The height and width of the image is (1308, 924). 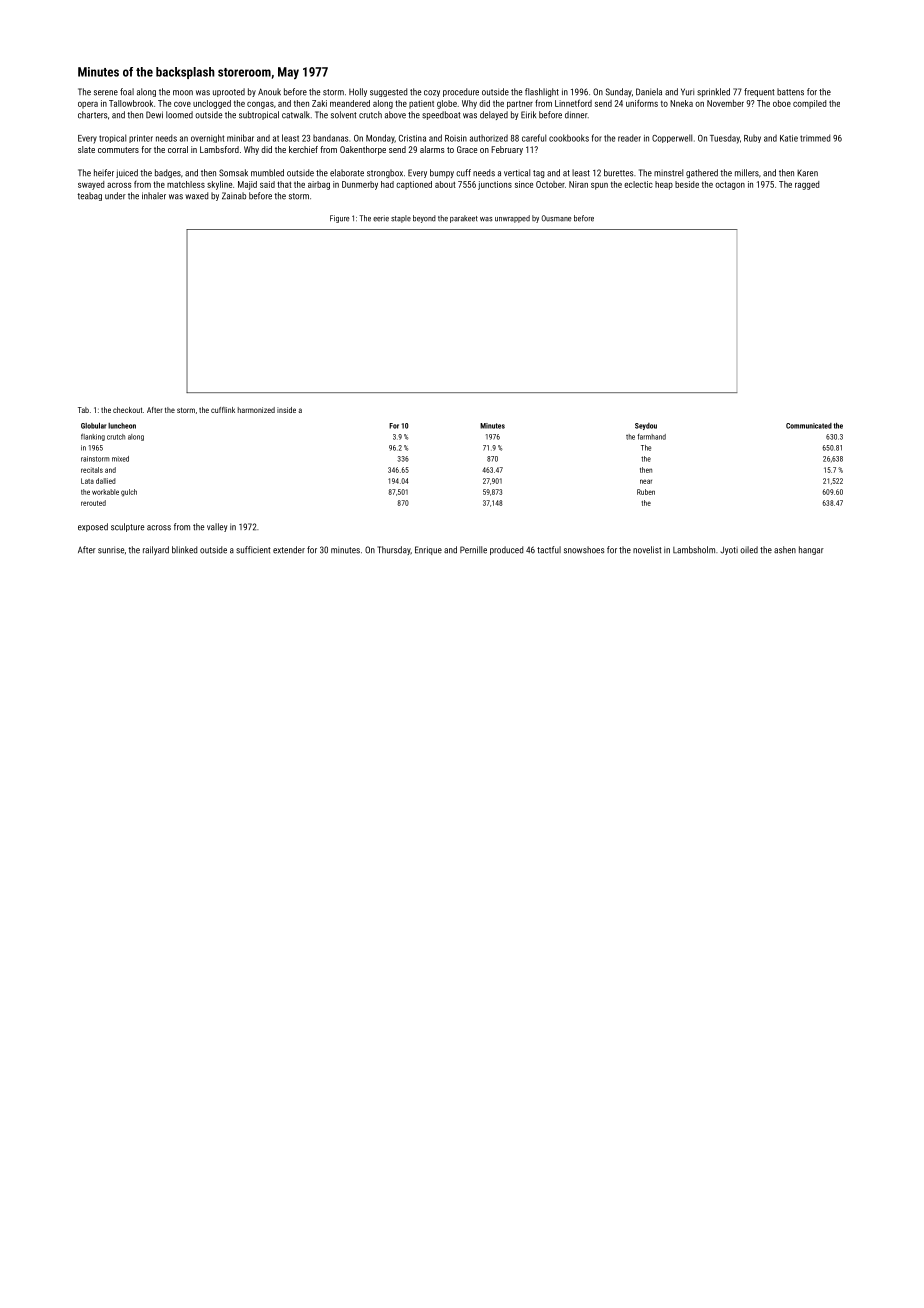 I want to click on strongbox, so click(x=385, y=173).
